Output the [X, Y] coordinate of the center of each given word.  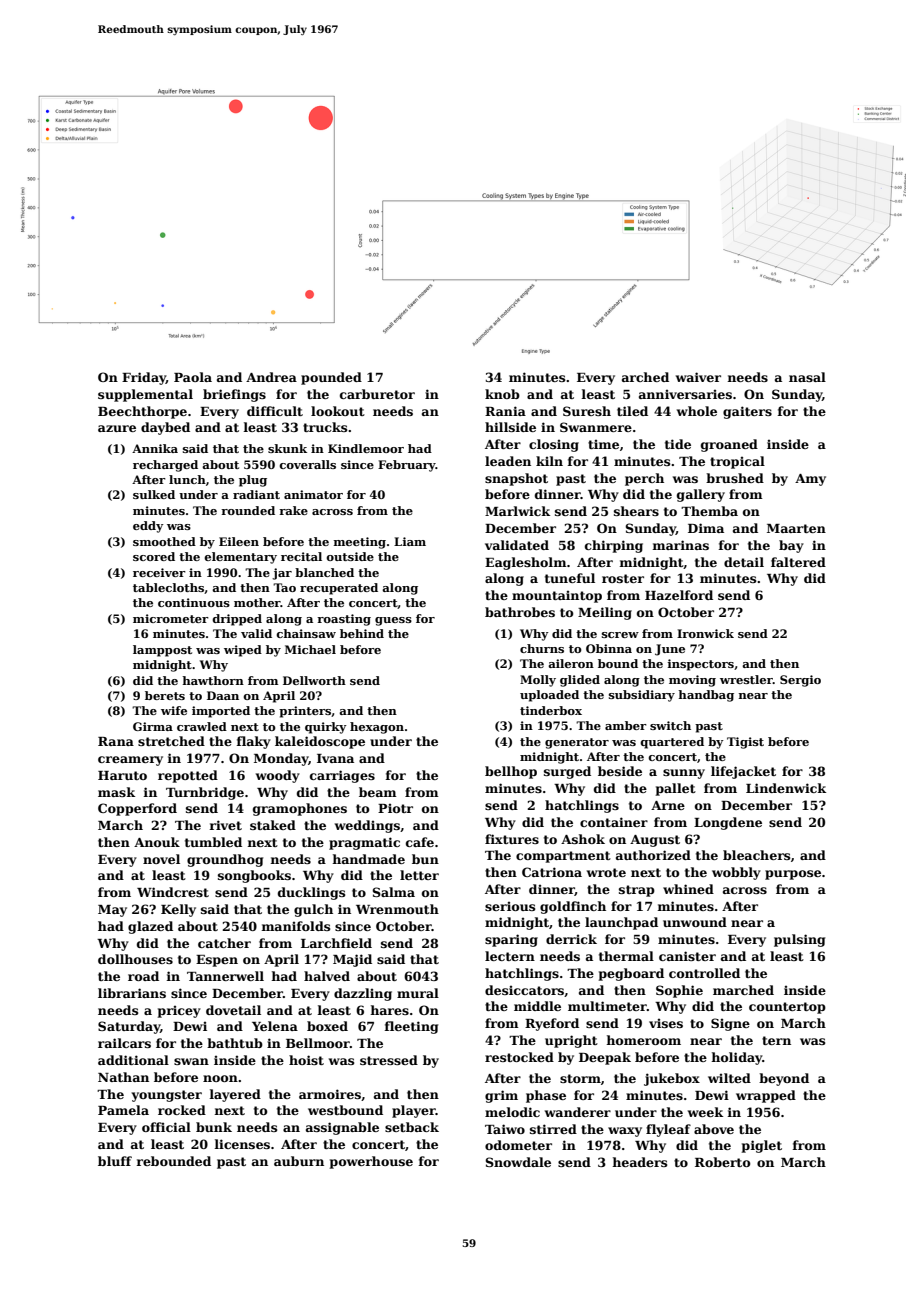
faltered [798, 562]
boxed [327, 1026]
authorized [653, 855]
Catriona [552, 872]
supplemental [145, 395]
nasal [807, 377]
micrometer [171, 618]
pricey [179, 1012]
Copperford [137, 809]
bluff [115, 1161]
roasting [344, 620]
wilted [729, 1078]
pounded [331, 378]
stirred [553, 1129]
